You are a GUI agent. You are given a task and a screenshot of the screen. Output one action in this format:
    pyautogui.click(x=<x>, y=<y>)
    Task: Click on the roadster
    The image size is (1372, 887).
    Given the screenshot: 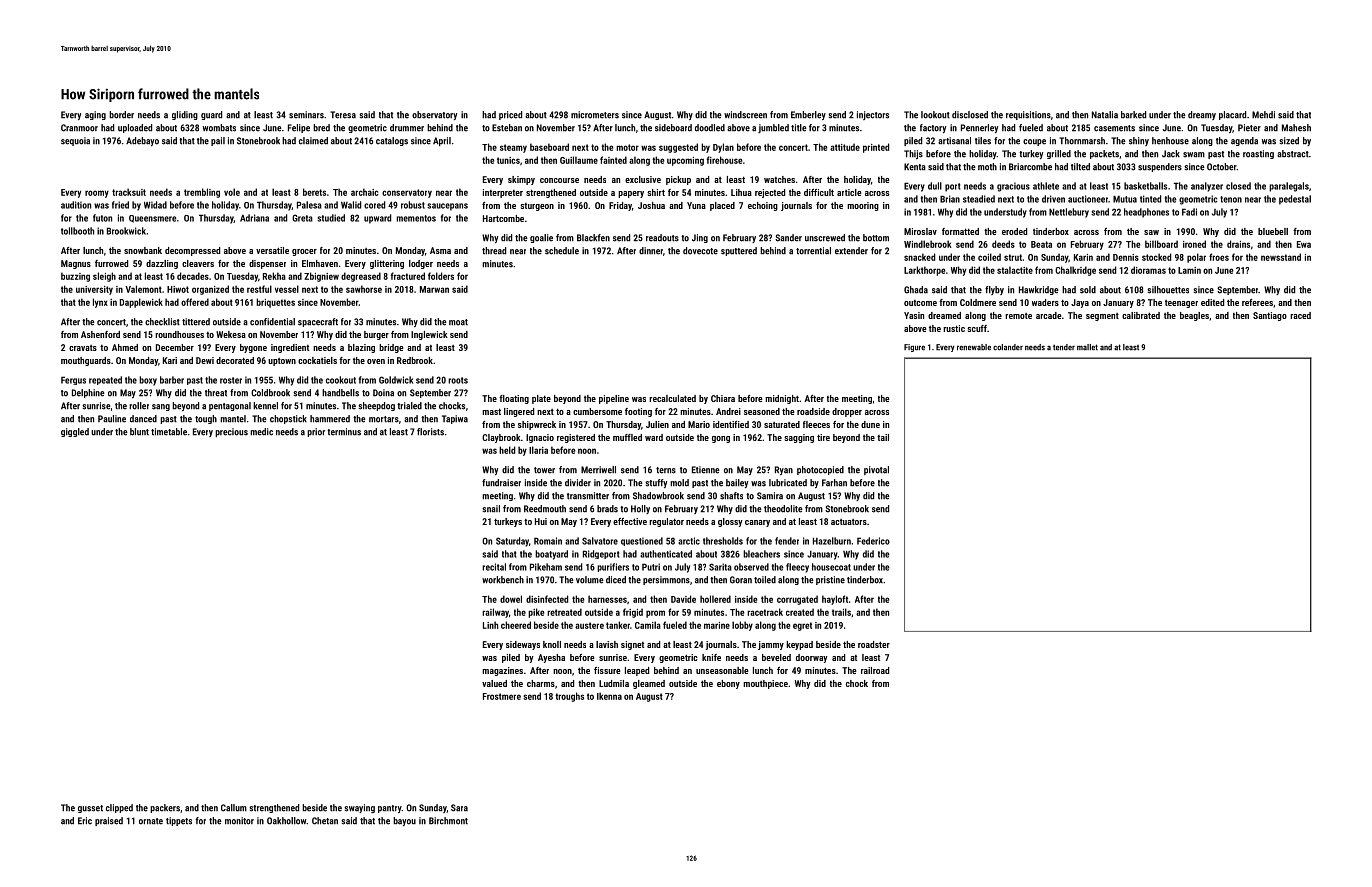 What is the action you would take?
    pyautogui.click(x=874, y=644)
